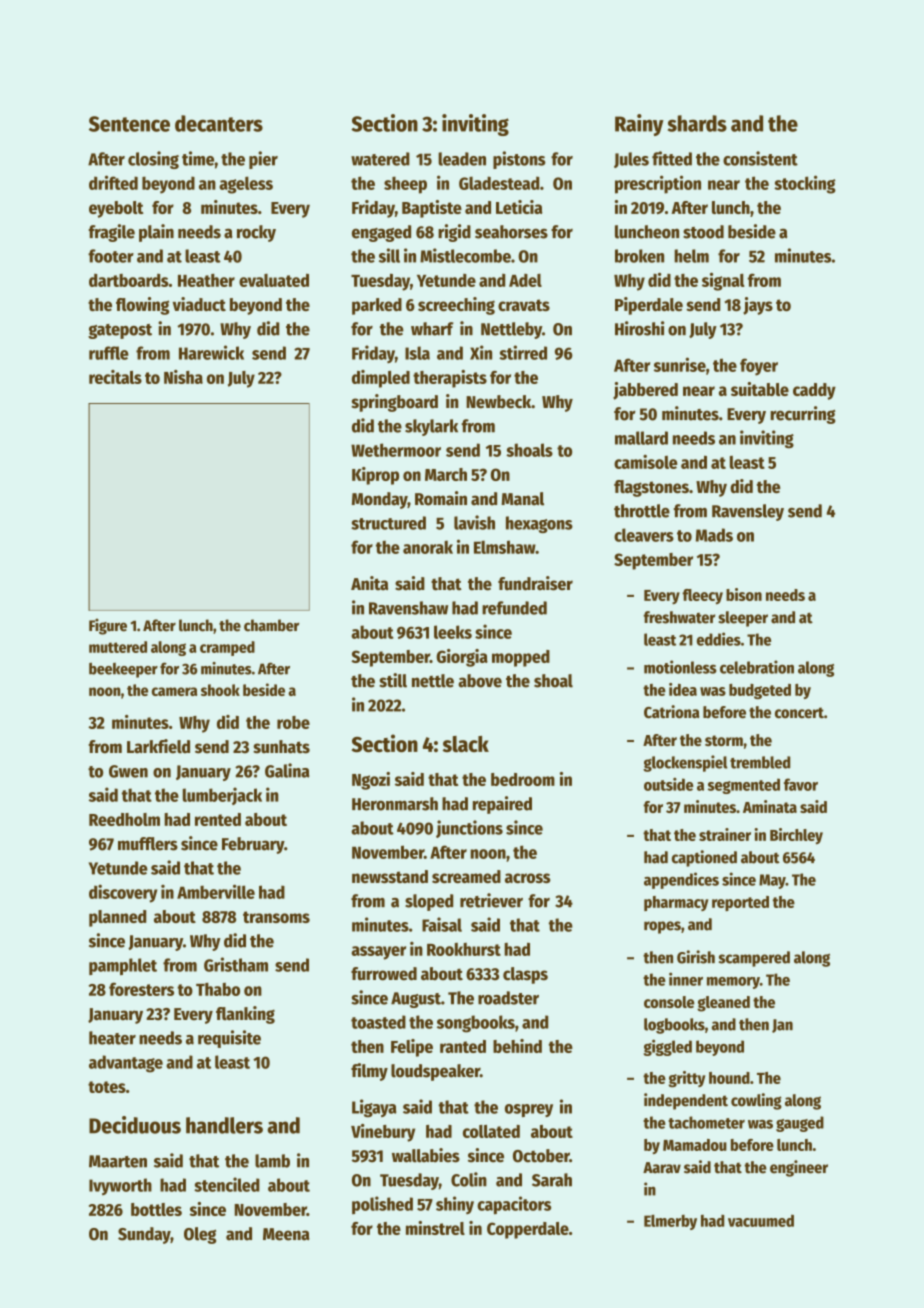 The width and height of the screenshot is (924, 1308). I want to click on Baptiste, so click(432, 209).
